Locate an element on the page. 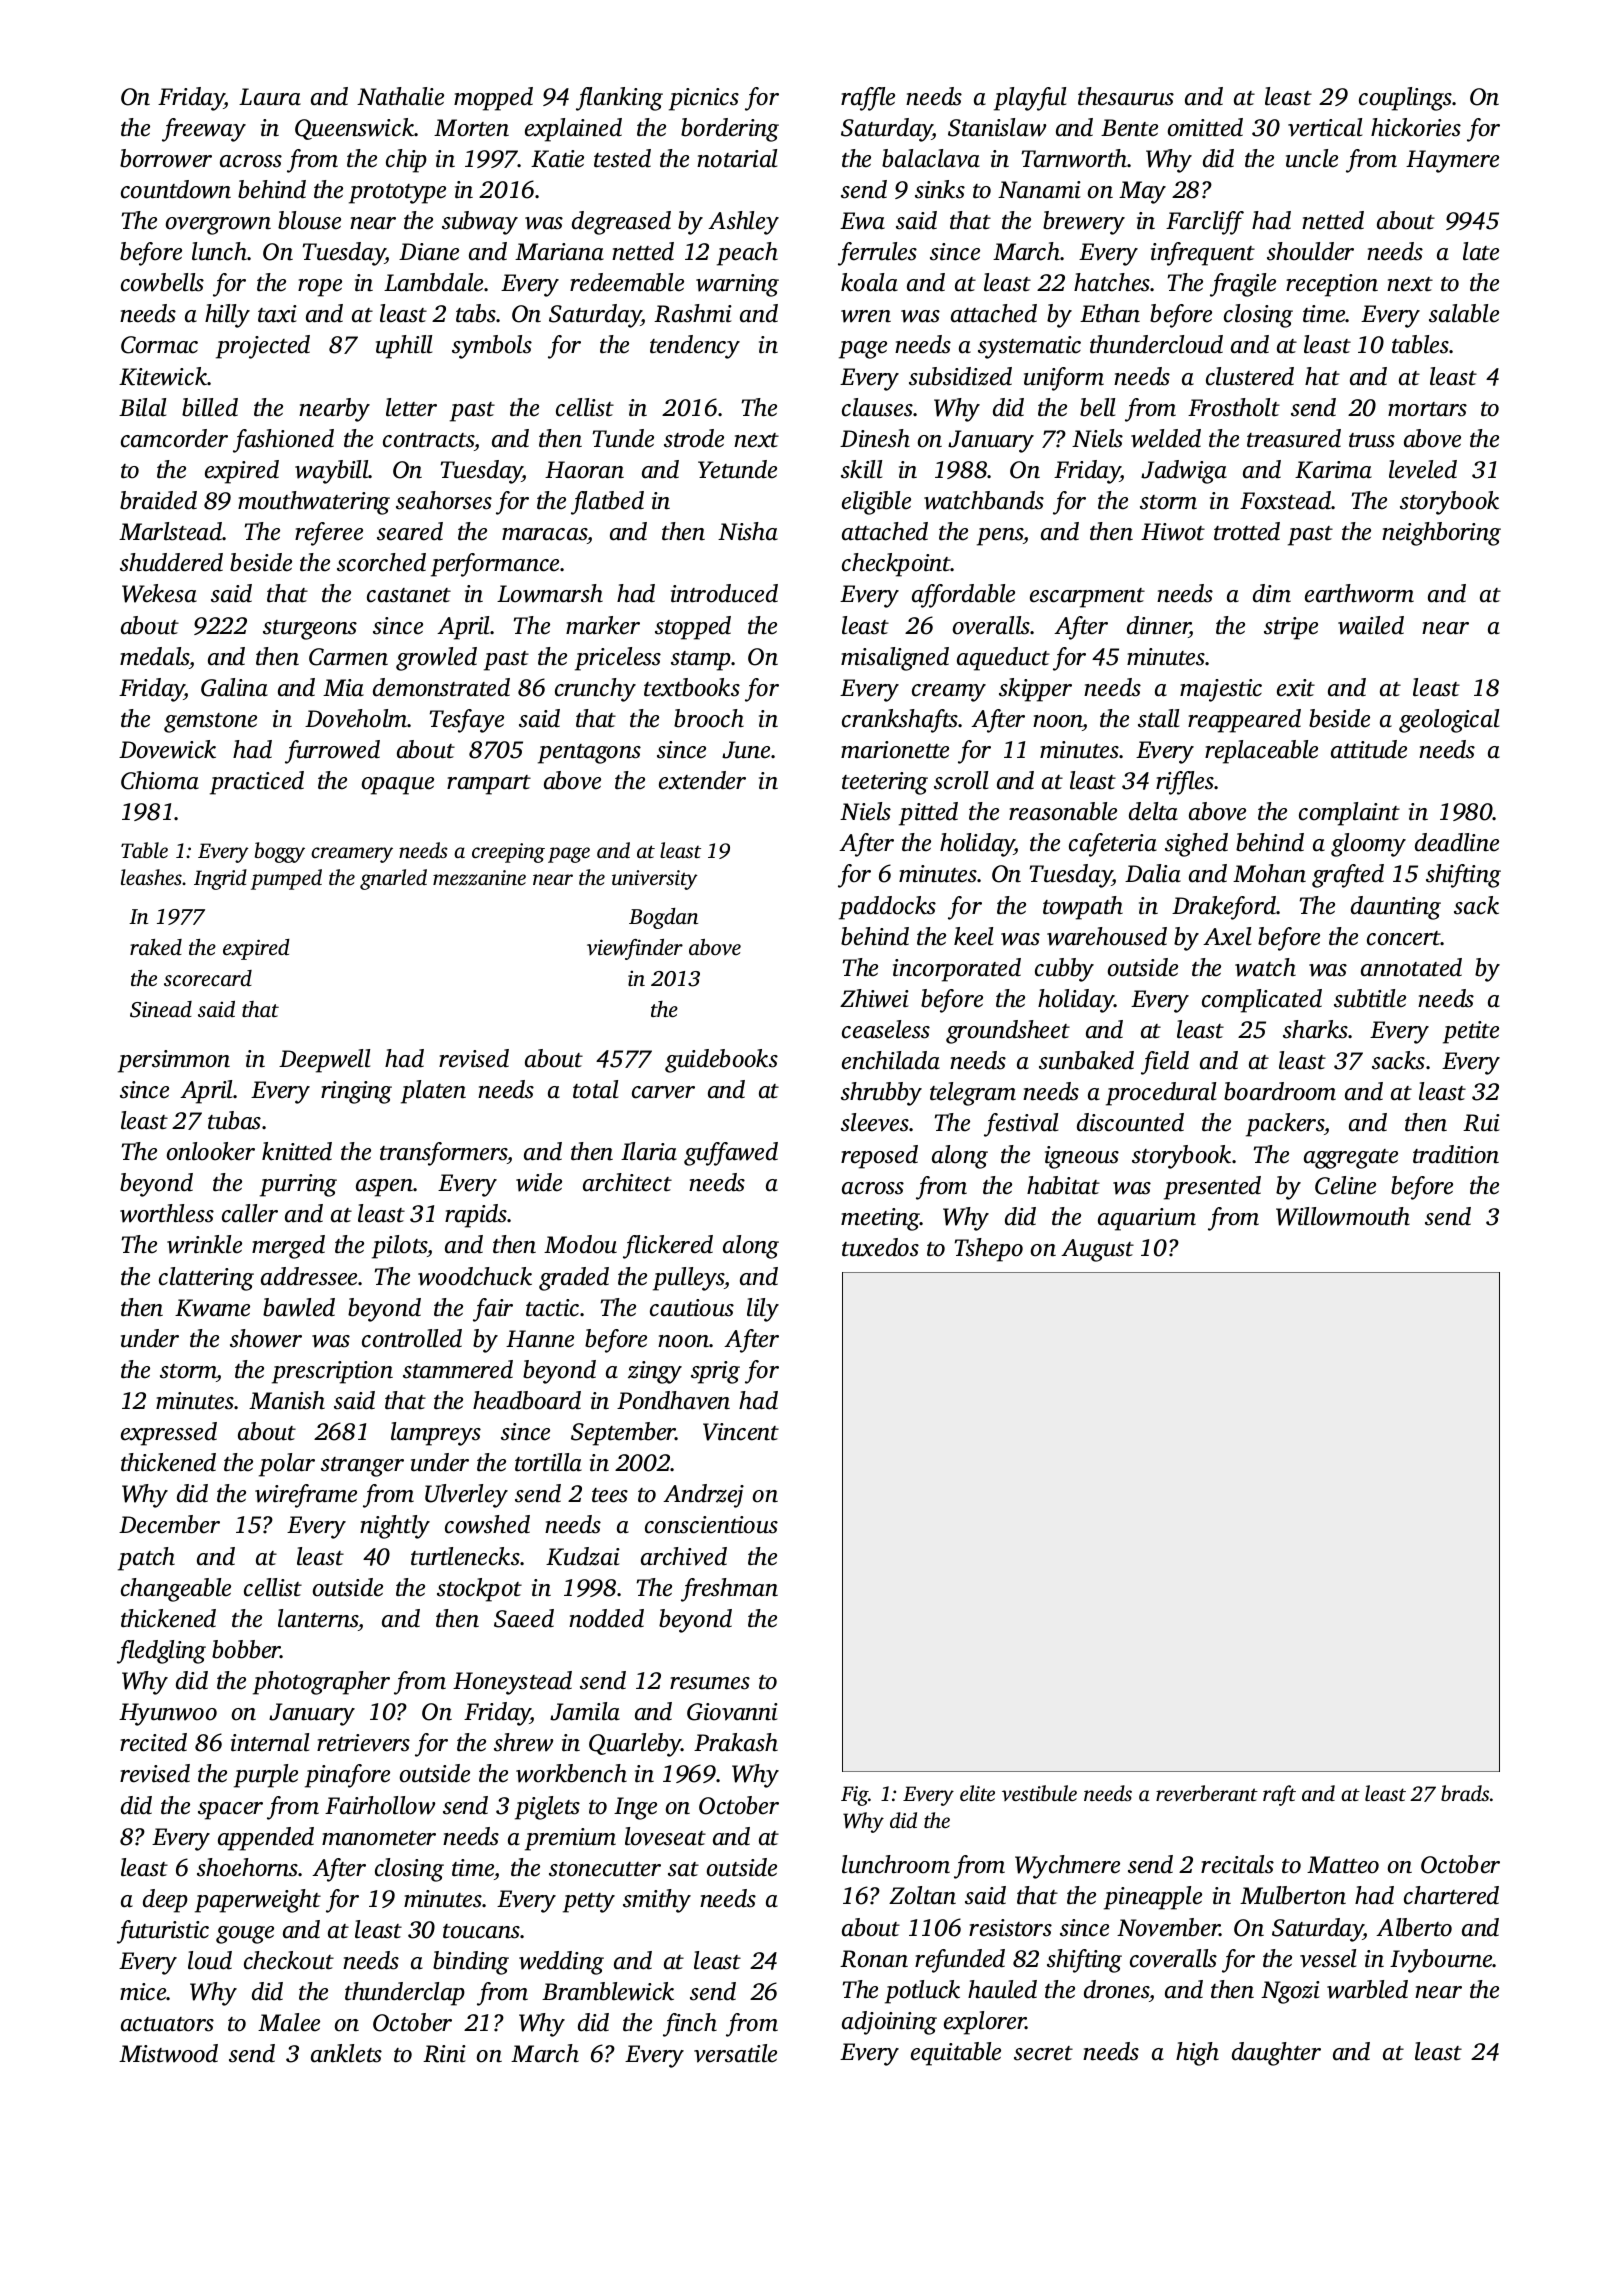  enchilada is located at coordinates (891, 1060).
